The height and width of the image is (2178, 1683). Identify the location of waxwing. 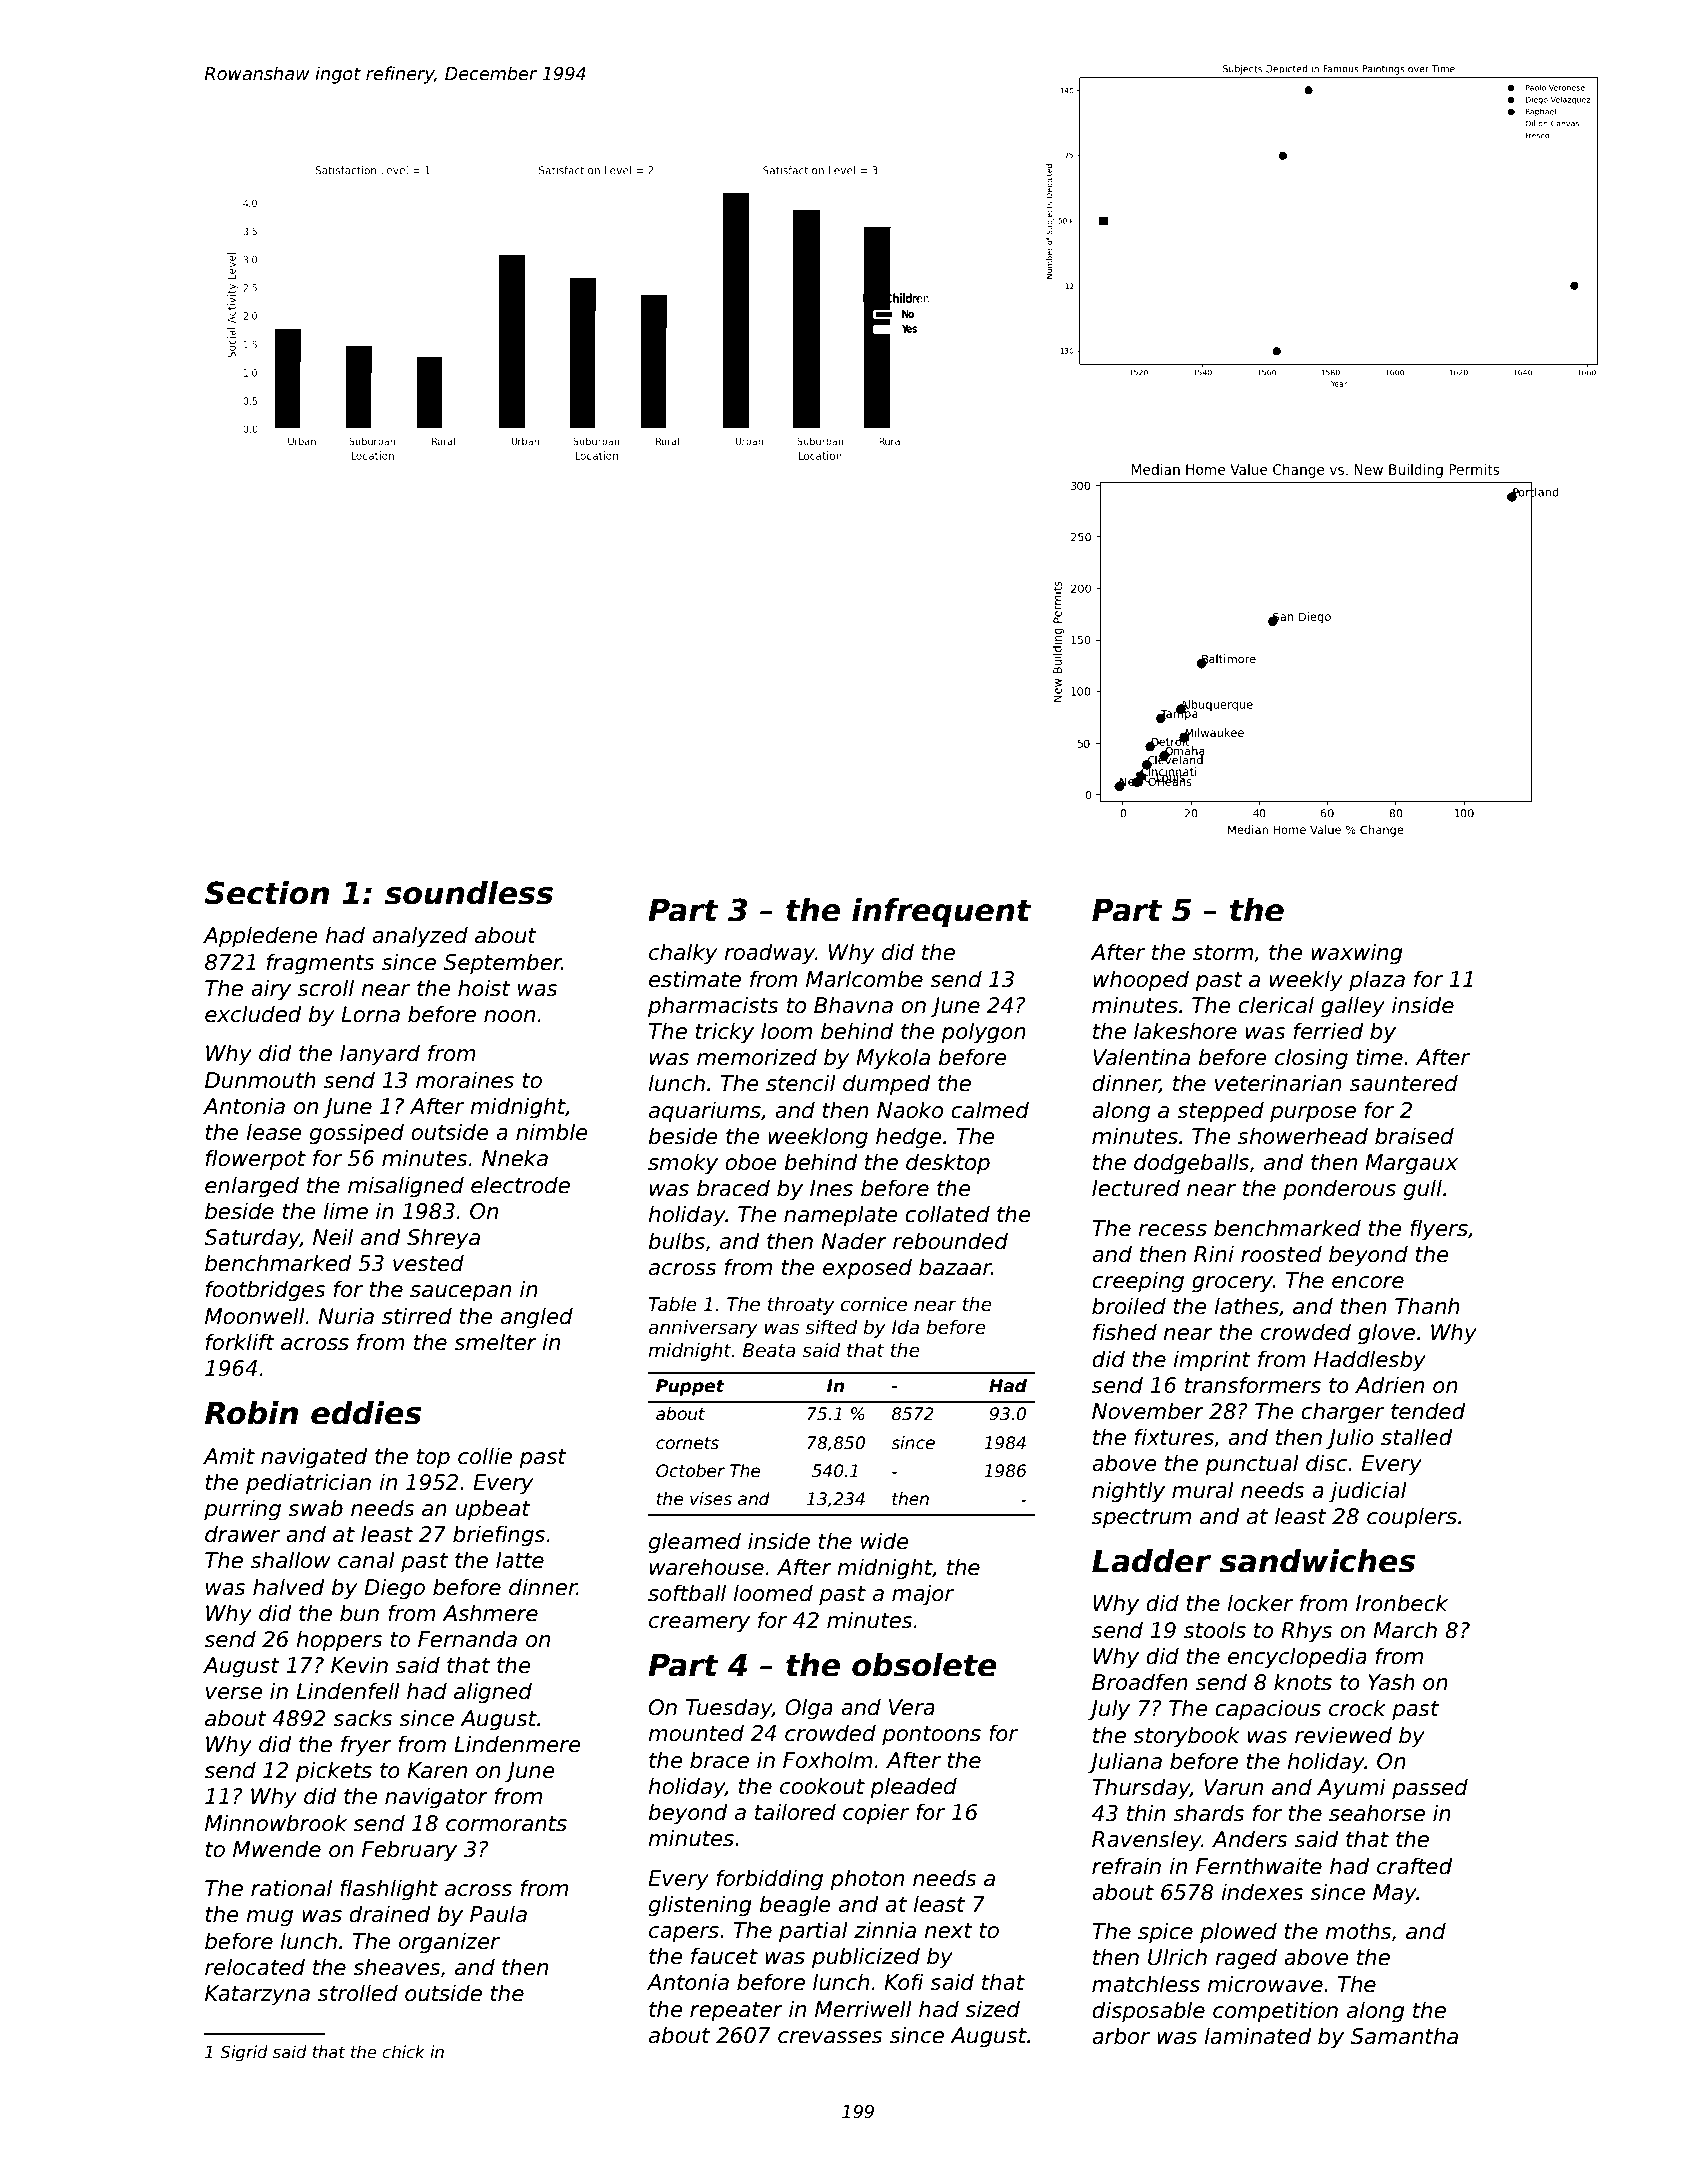
(1356, 954).
